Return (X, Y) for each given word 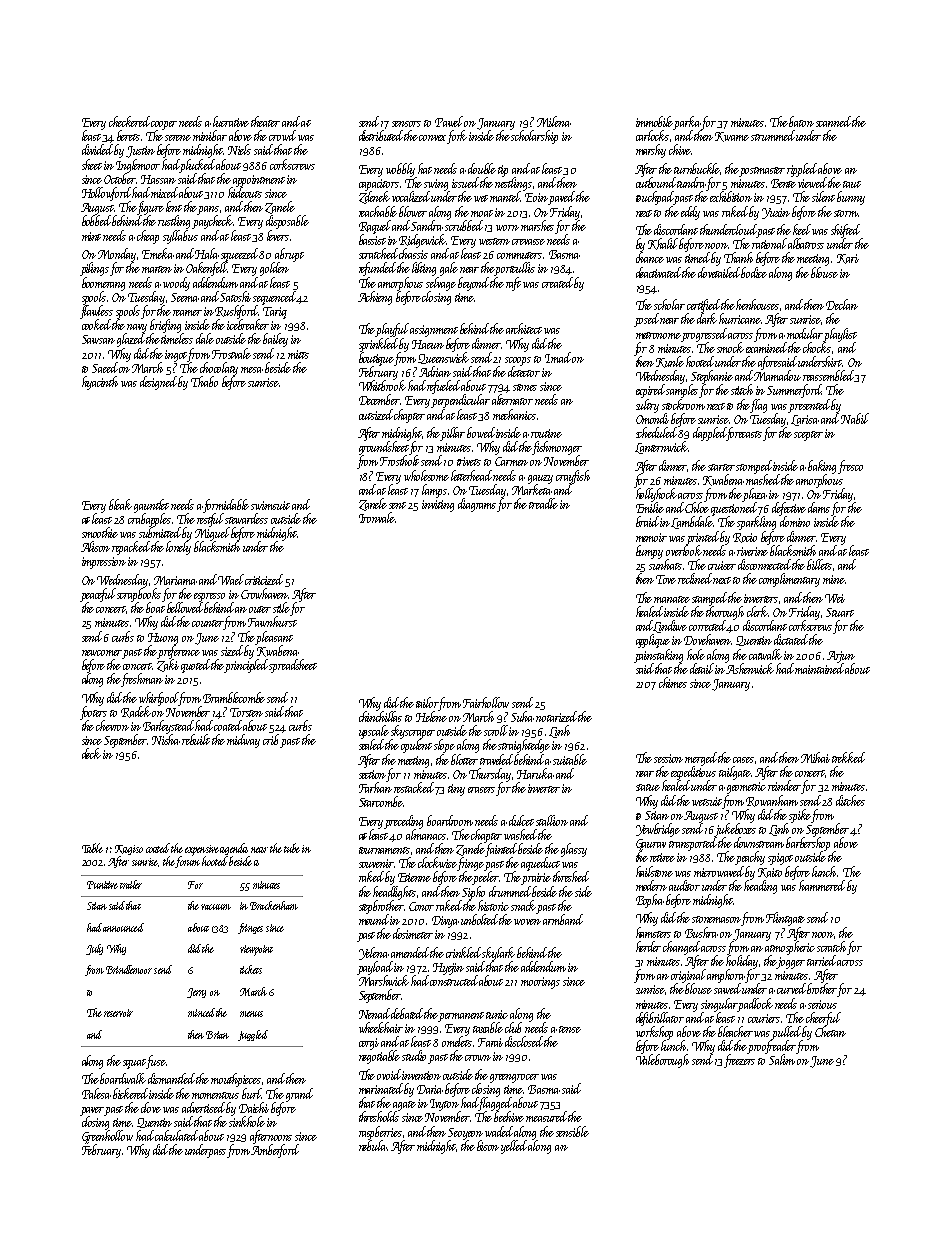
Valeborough (662, 1061)
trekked (848, 757)
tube (292, 848)
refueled (443, 387)
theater (265, 121)
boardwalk (123, 1078)
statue (648, 787)
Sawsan (98, 339)
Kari (848, 259)
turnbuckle (697, 169)
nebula (373, 1145)
